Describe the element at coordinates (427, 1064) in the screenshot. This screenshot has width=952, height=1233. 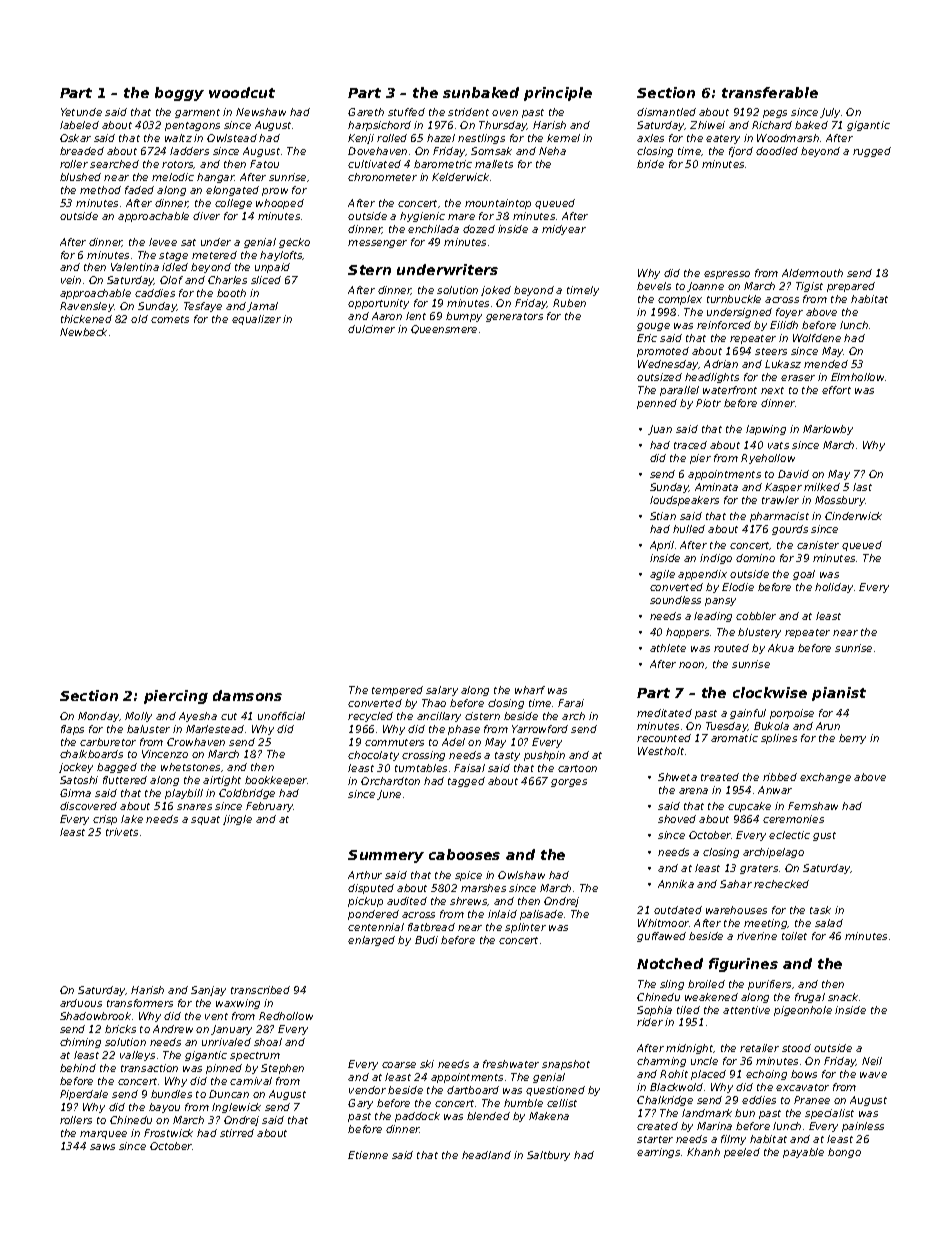
I see `ski` at that location.
